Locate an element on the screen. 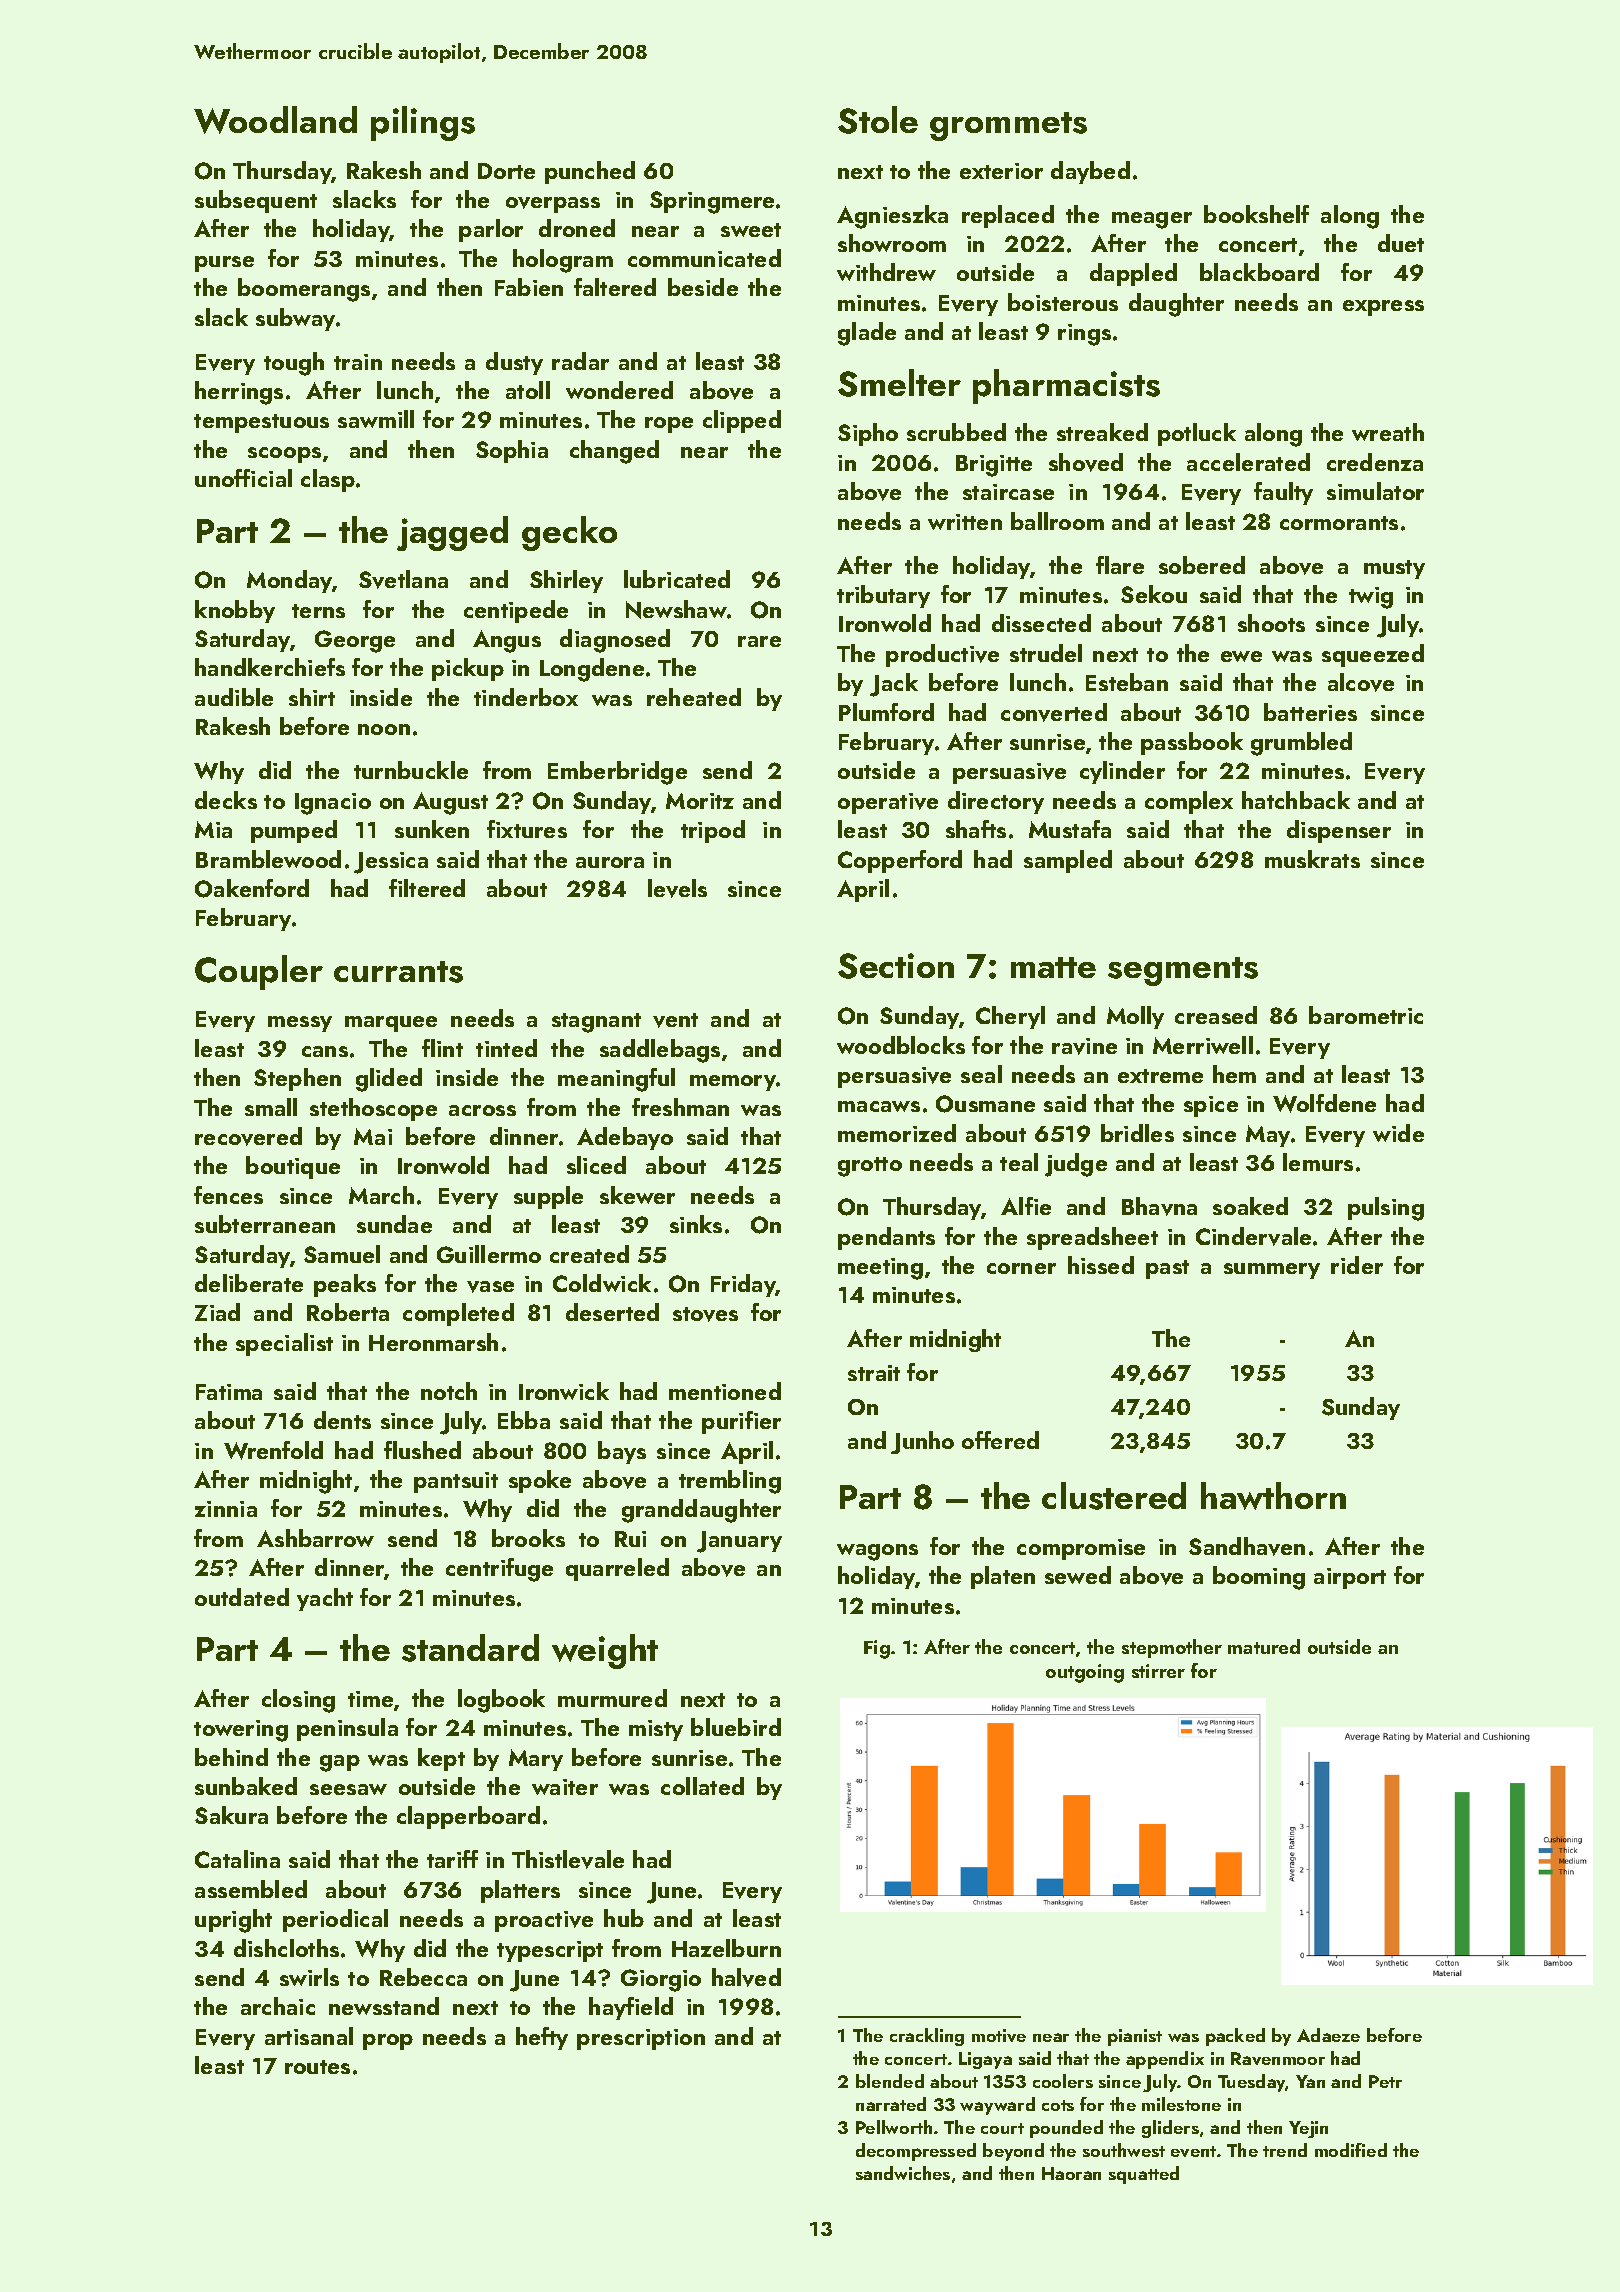  spice is located at coordinates (1211, 1106).
